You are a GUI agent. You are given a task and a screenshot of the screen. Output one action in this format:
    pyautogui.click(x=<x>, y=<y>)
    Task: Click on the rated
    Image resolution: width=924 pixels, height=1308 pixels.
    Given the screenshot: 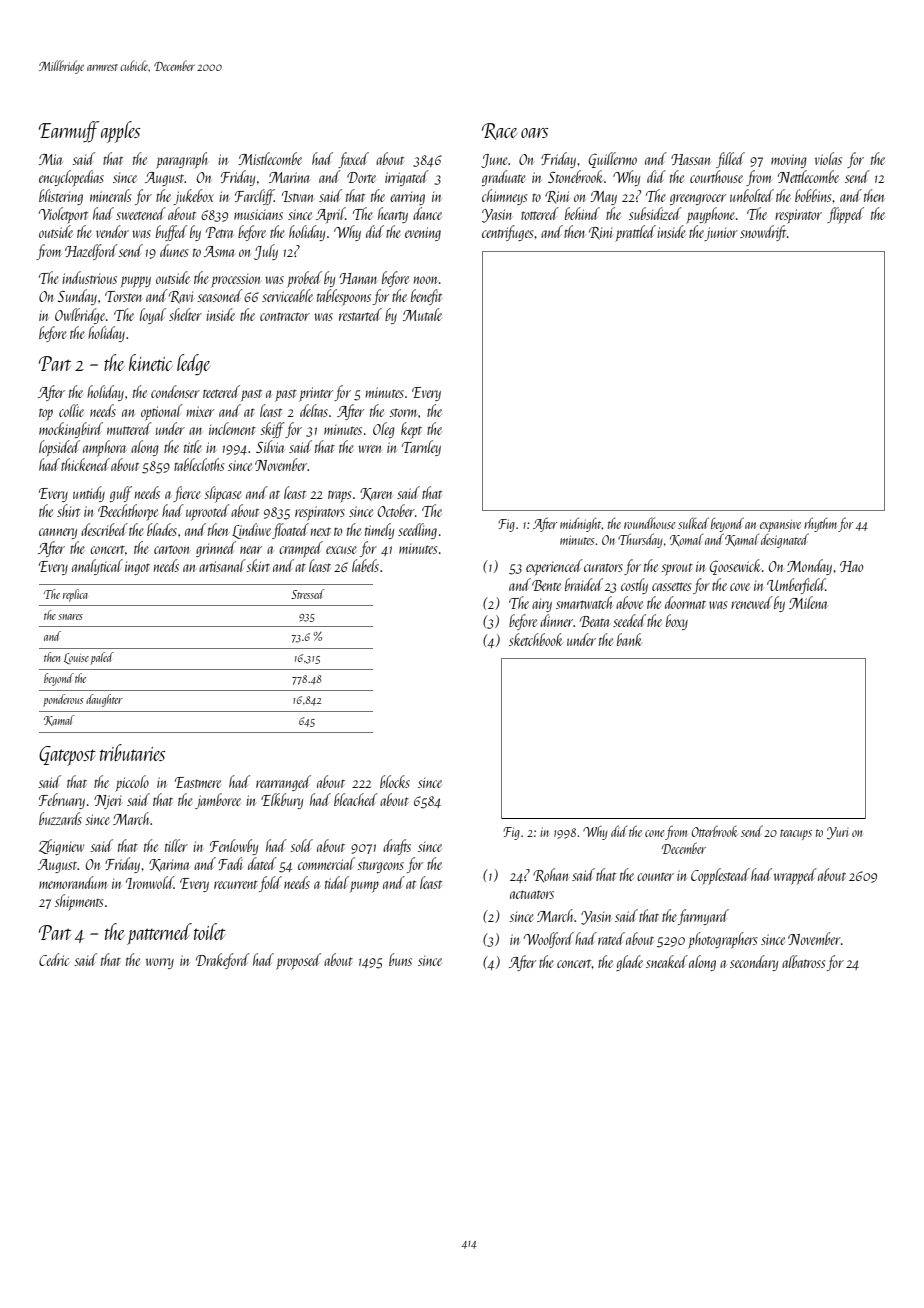 What is the action you would take?
    pyautogui.click(x=611, y=938)
